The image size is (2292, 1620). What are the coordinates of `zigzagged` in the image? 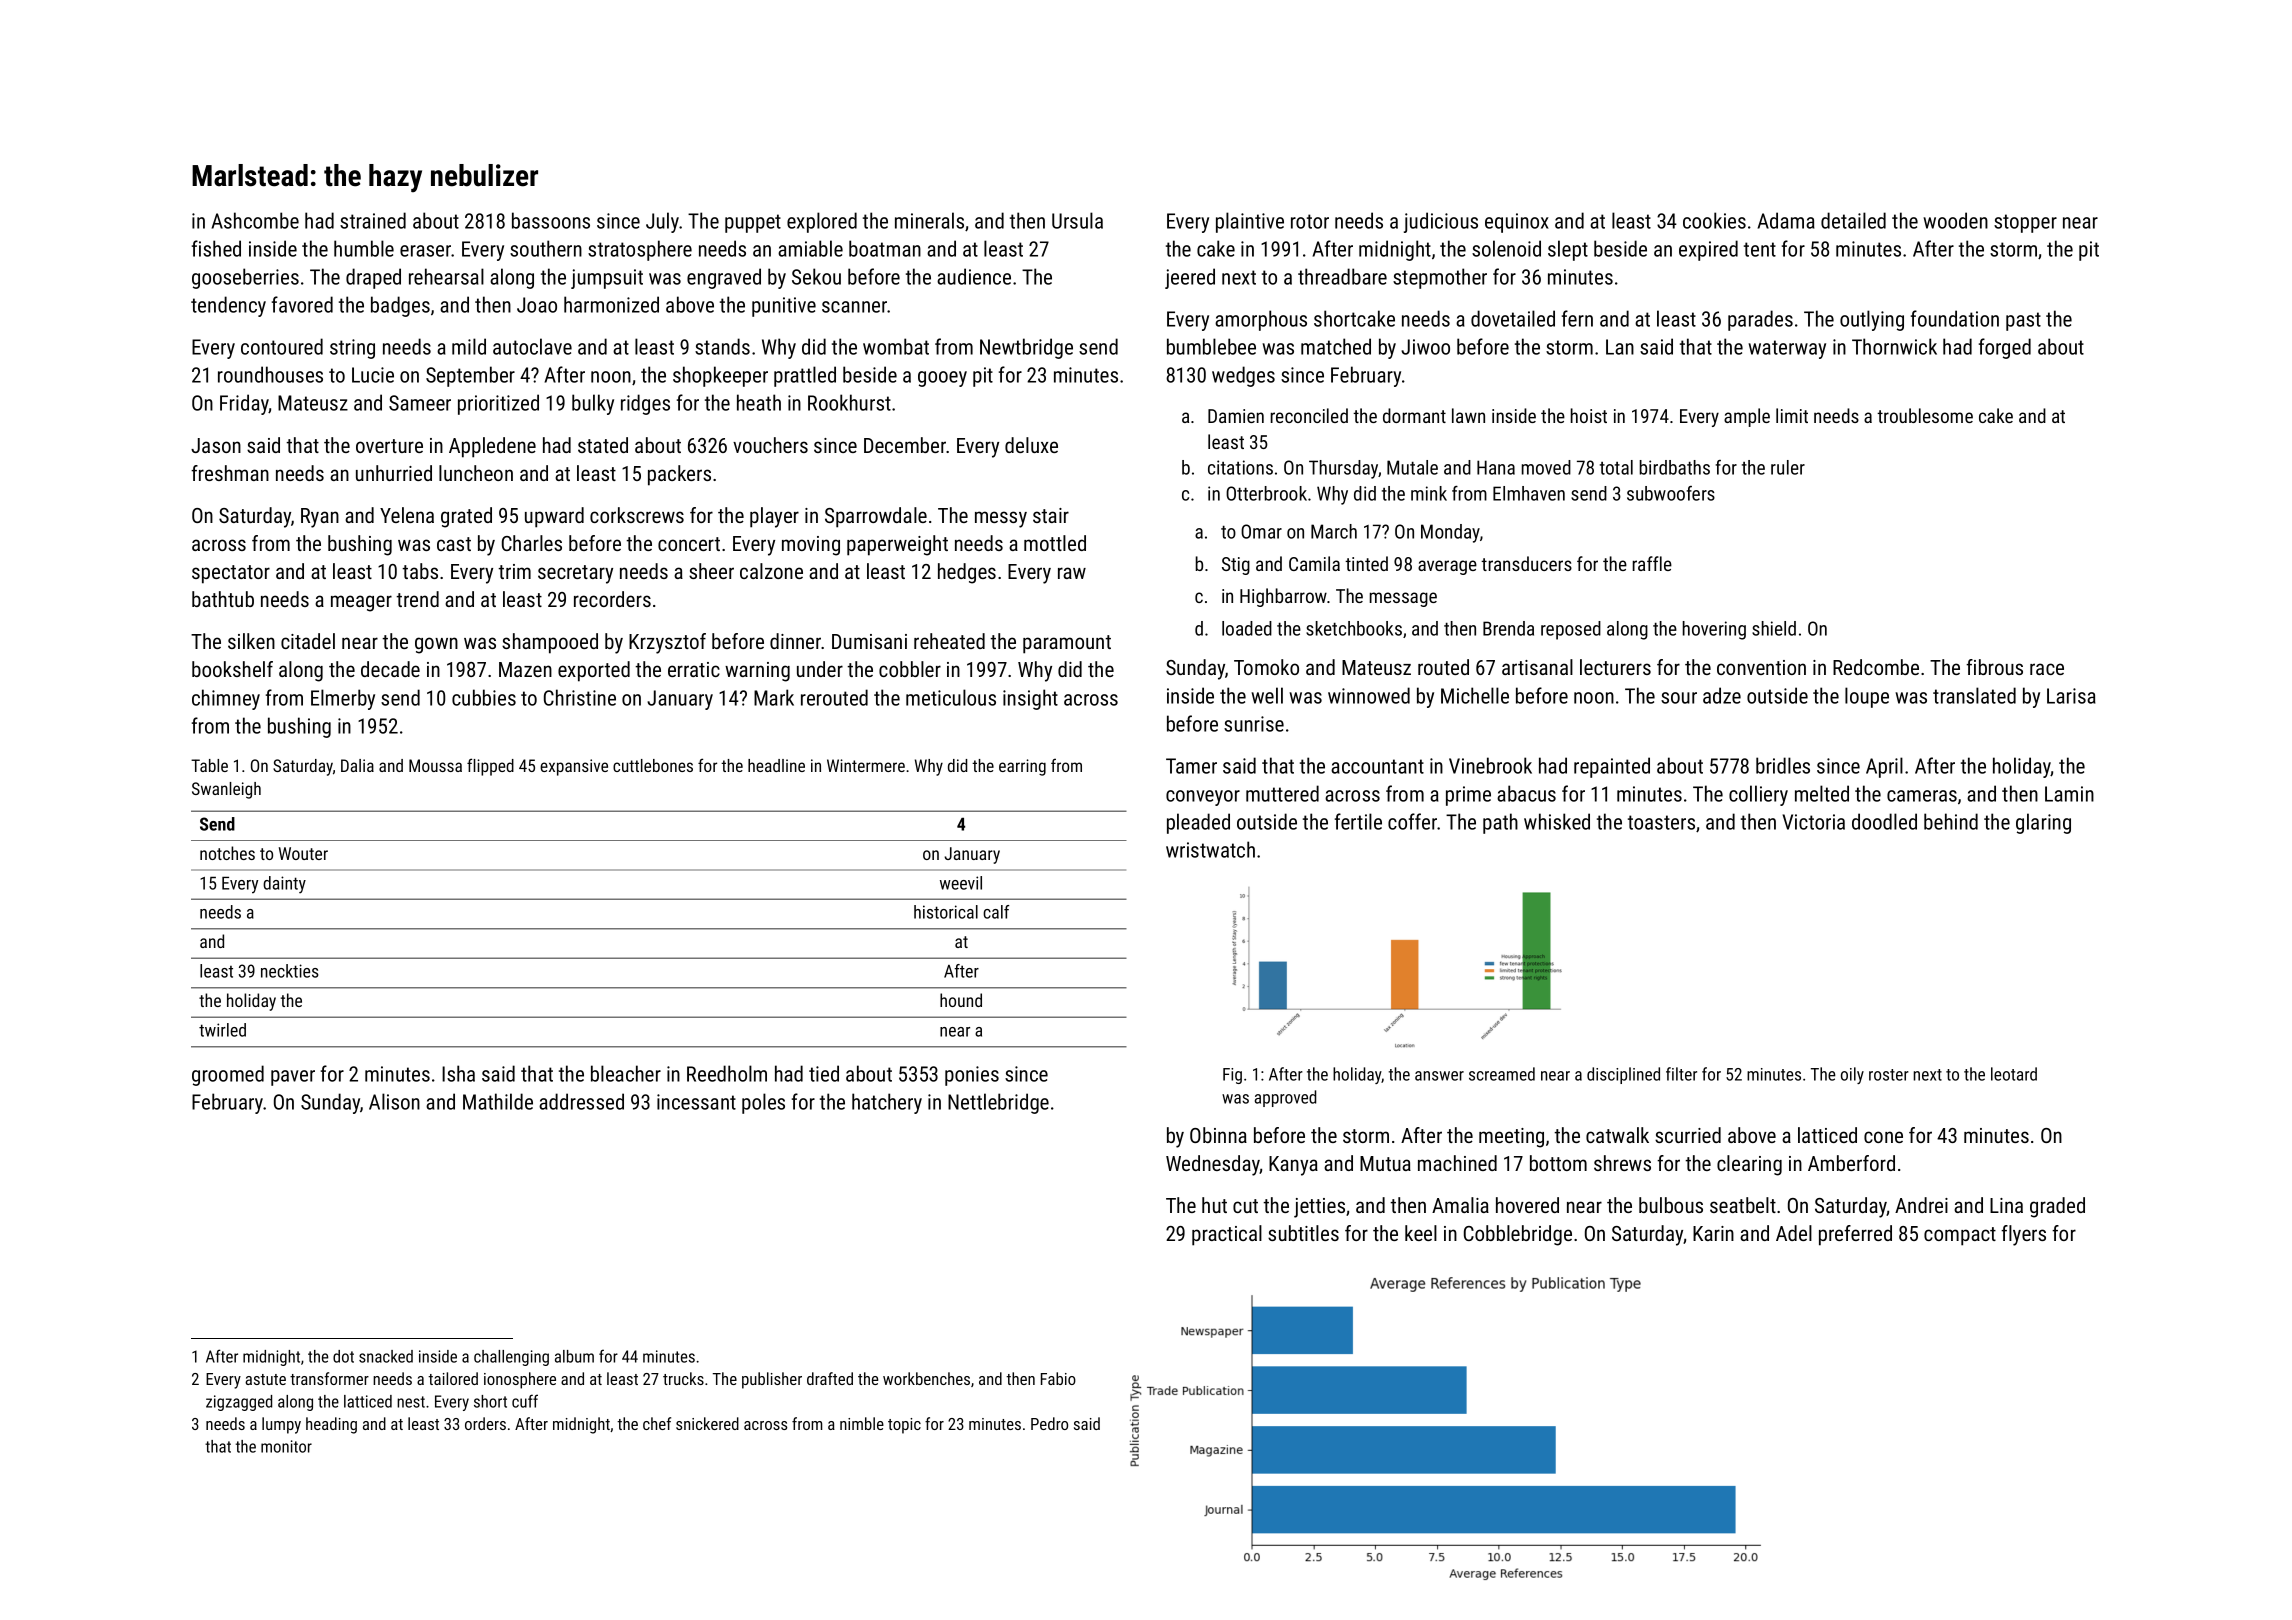 It's located at (239, 1403).
